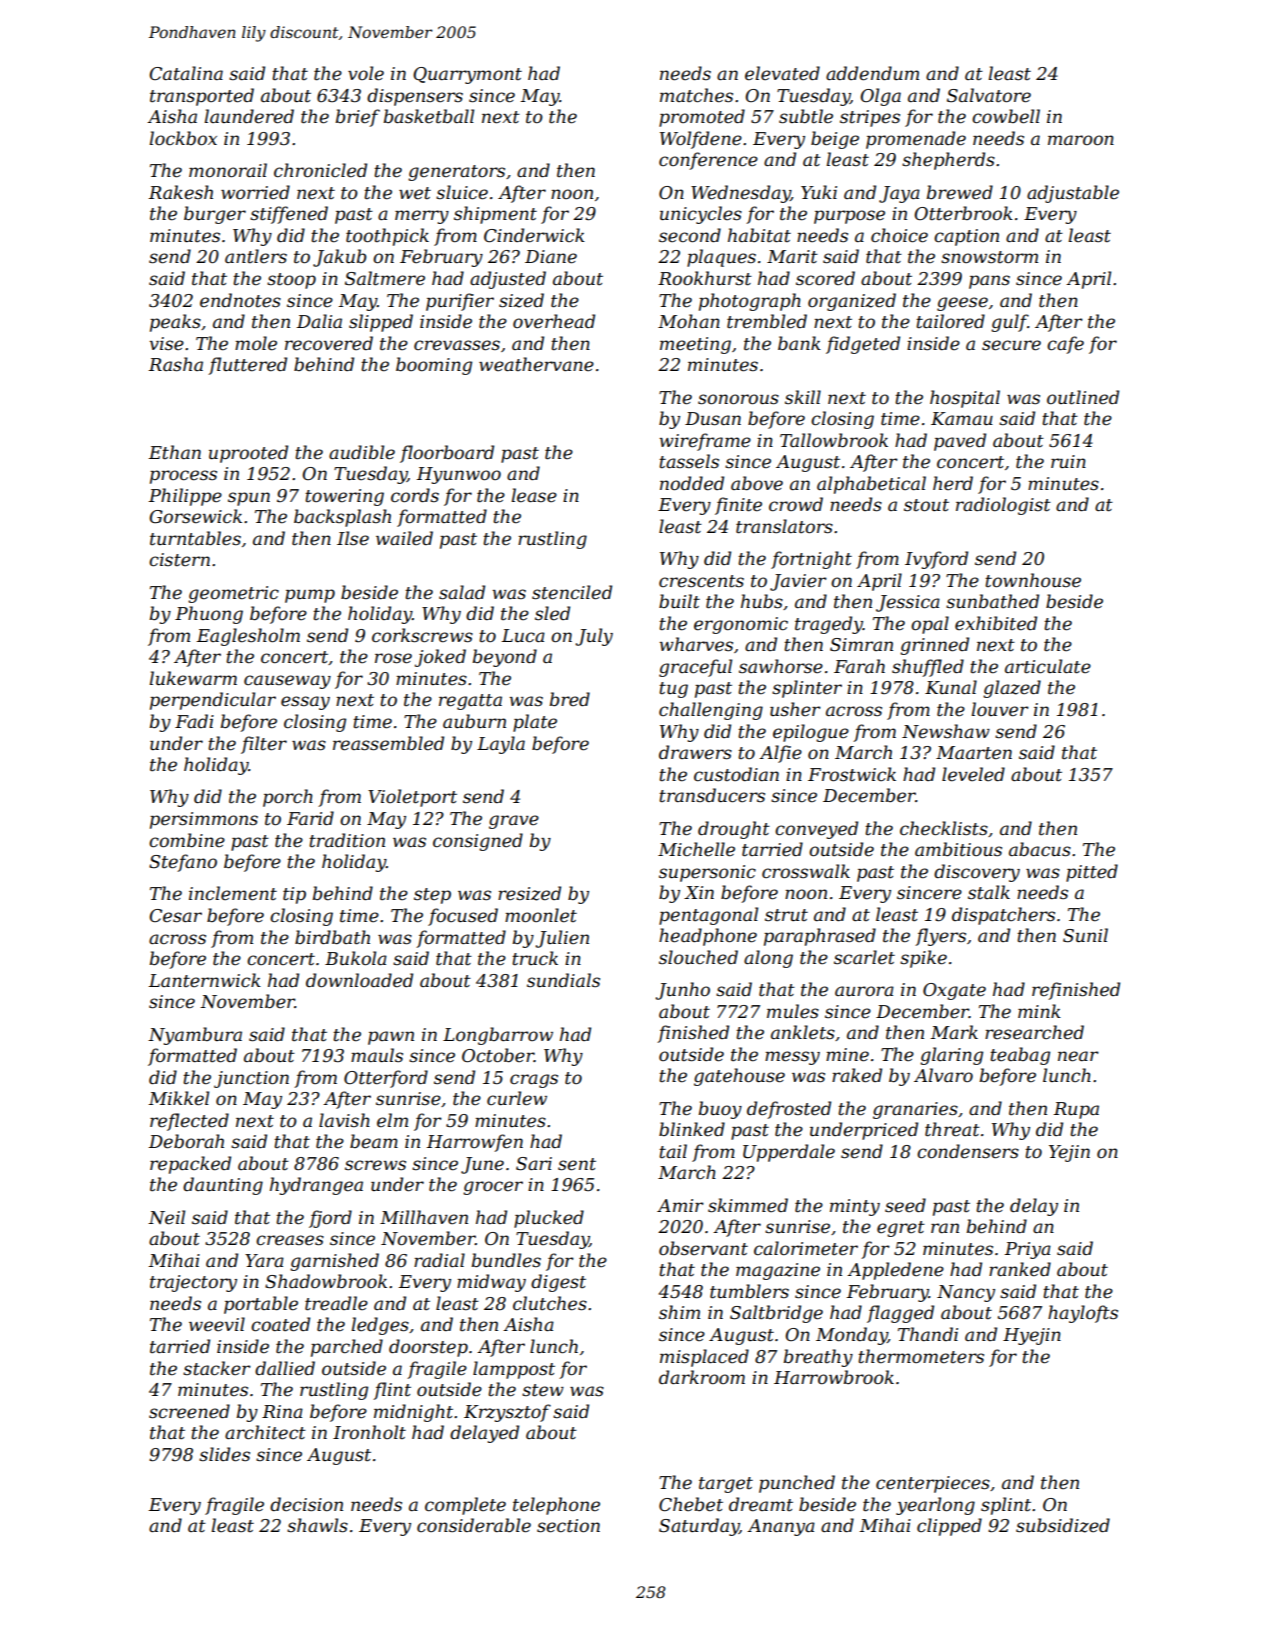 Image resolution: width=1272 pixels, height=1646 pixels. What do you see at coordinates (949, 1527) in the page?
I see `clipped` at bounding box center [949, 1527].
